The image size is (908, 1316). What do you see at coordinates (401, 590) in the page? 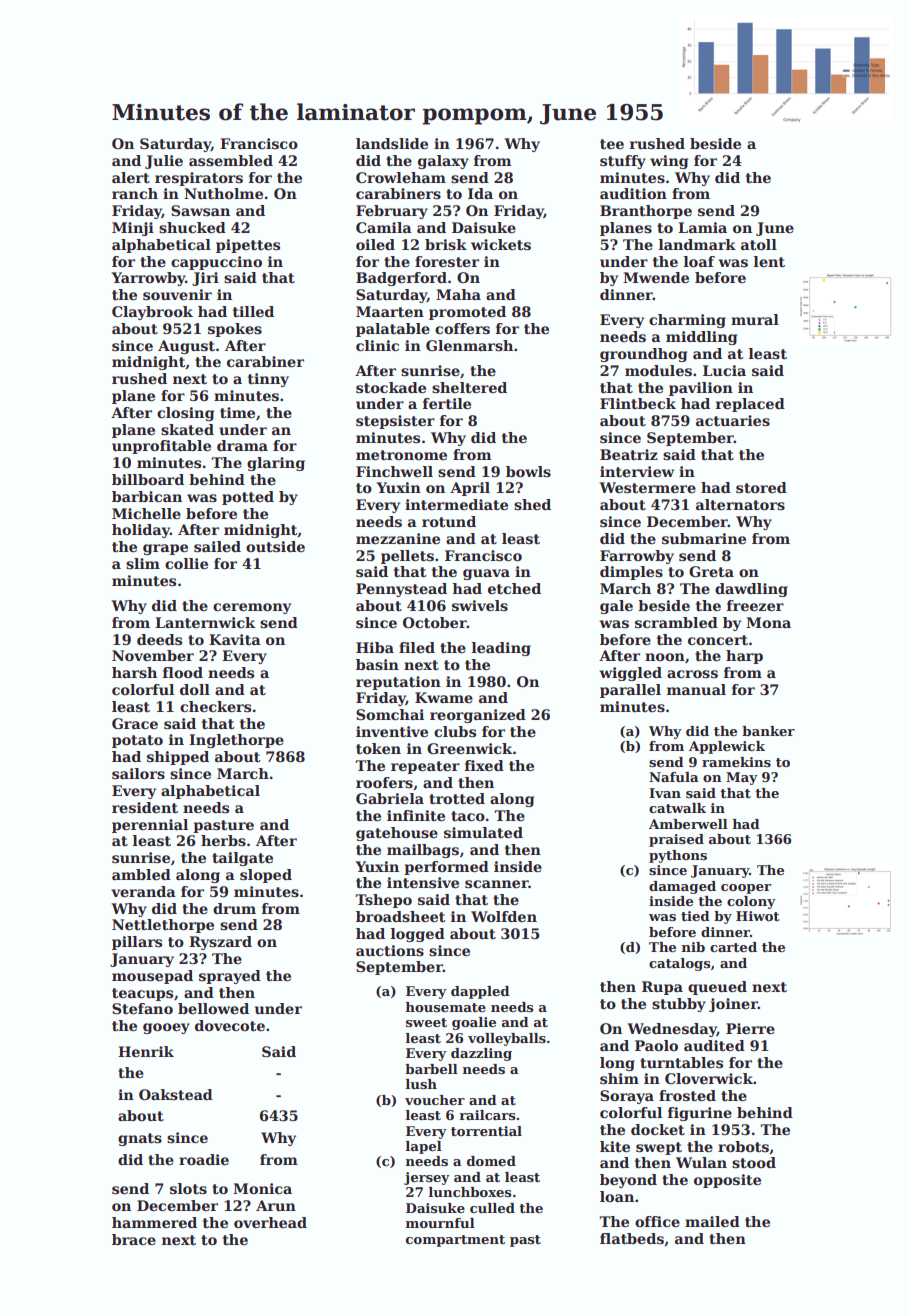
I see `Pennystead` at bounding box center [401, 590].
